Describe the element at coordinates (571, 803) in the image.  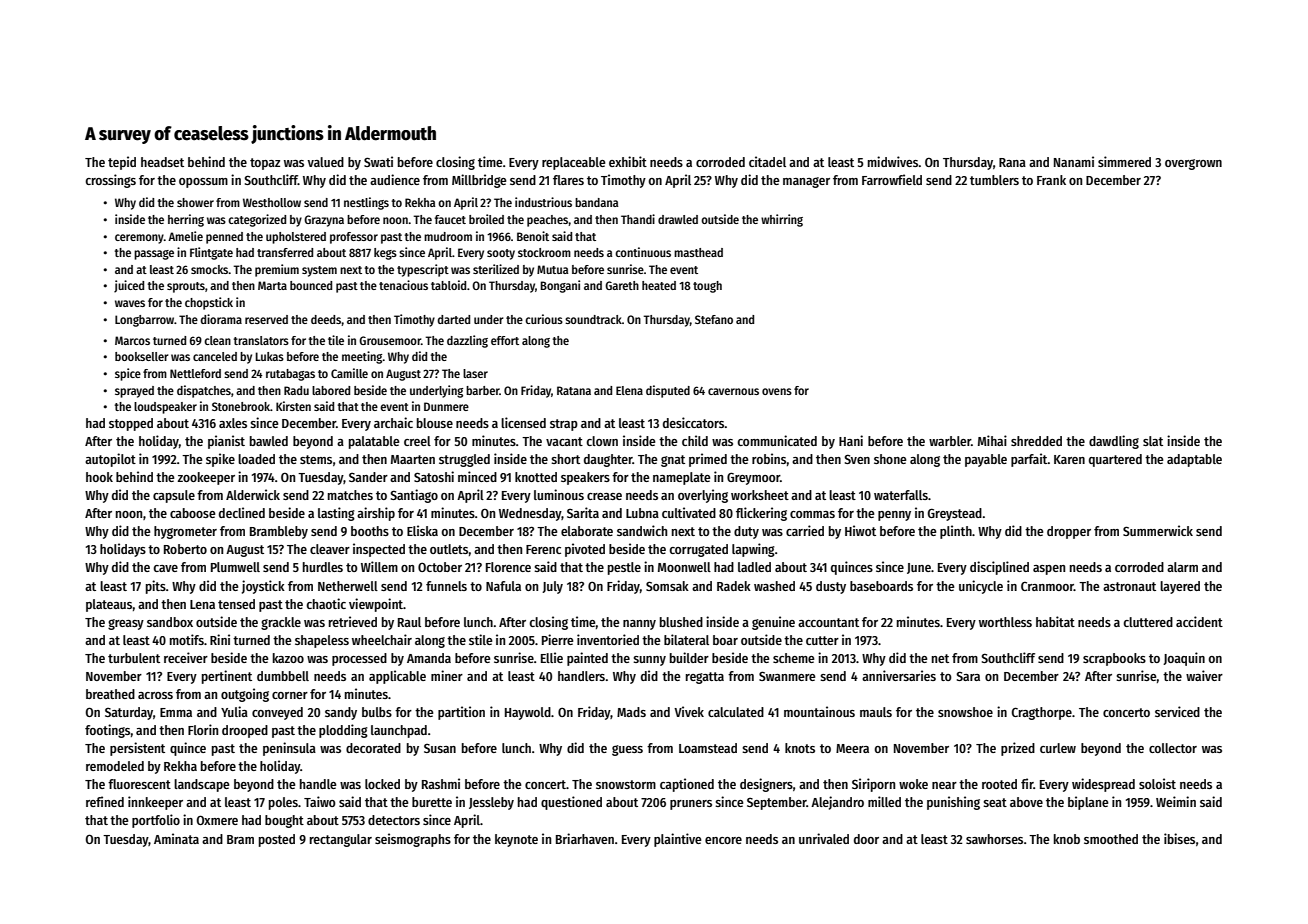
I see `questioned` at that location.
